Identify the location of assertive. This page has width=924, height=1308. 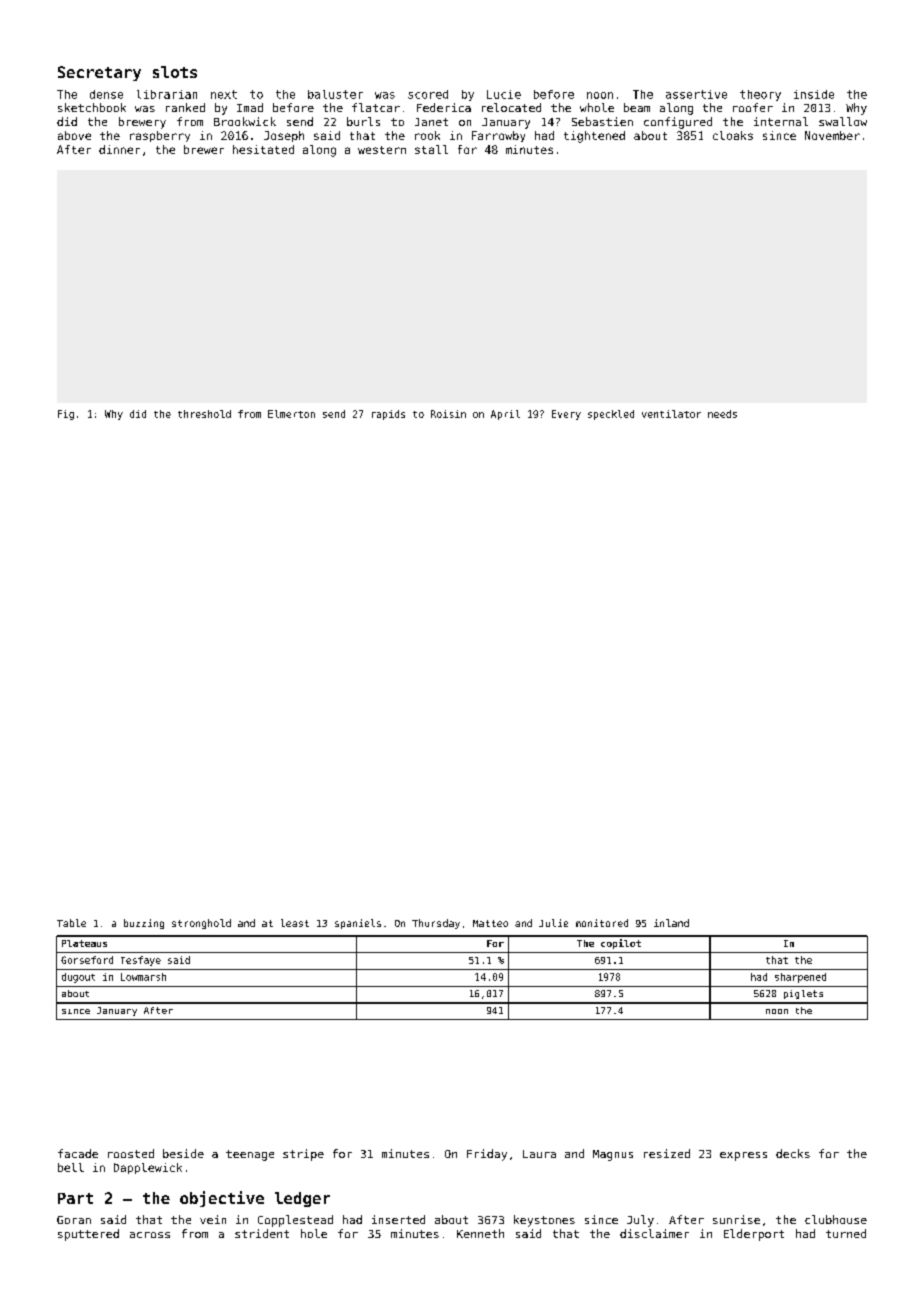
(696, 94).
